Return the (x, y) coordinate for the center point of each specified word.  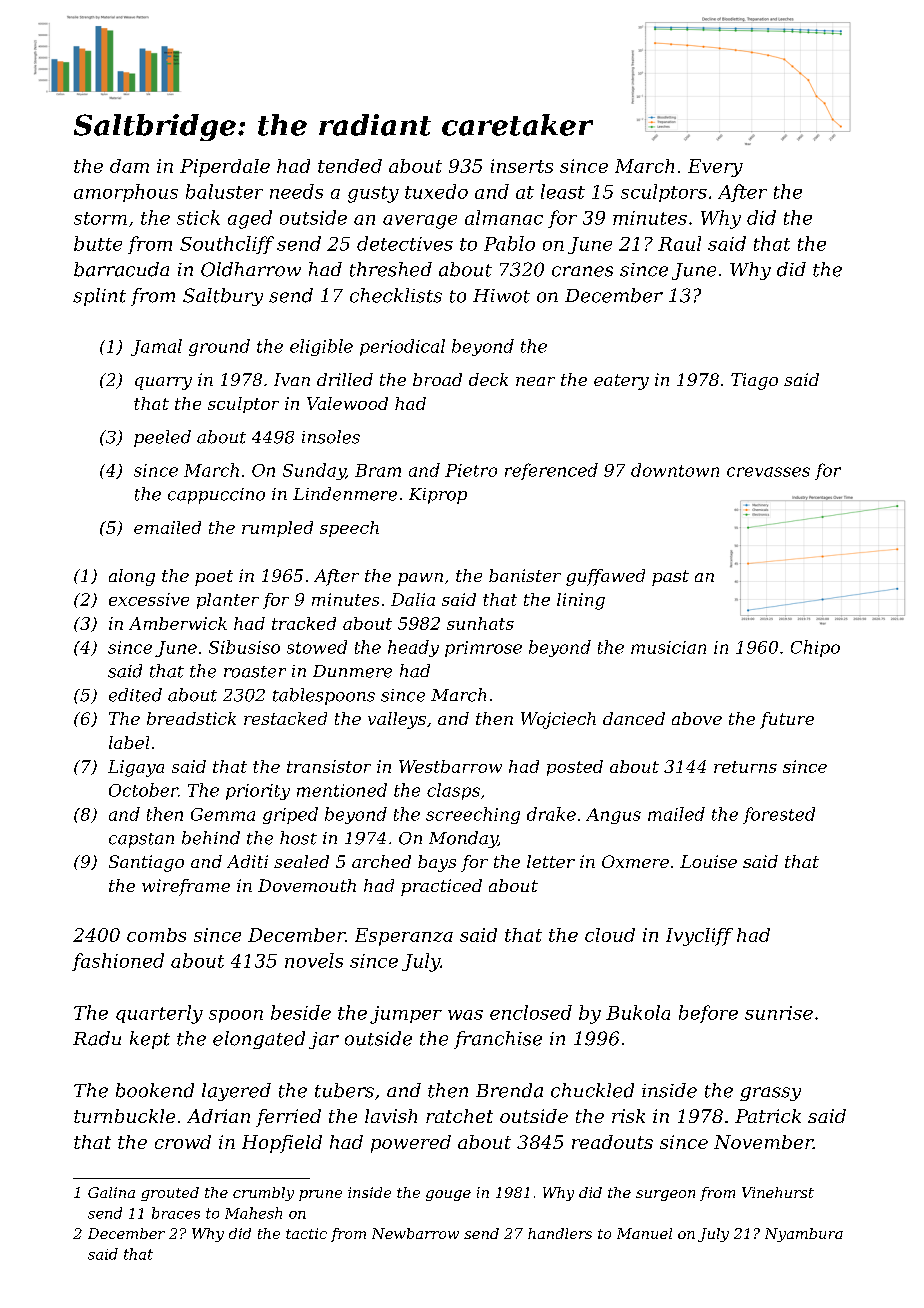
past (670, 578)
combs (156, 935)
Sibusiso (244, 647)
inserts (522, 166)
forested (779, 815)
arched (381, 861)
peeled (162, 438)
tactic (306, 1233)
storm (100, 218)
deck (488, 379)
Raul (679, 243)
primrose (483, 649)
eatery (621, 382)
